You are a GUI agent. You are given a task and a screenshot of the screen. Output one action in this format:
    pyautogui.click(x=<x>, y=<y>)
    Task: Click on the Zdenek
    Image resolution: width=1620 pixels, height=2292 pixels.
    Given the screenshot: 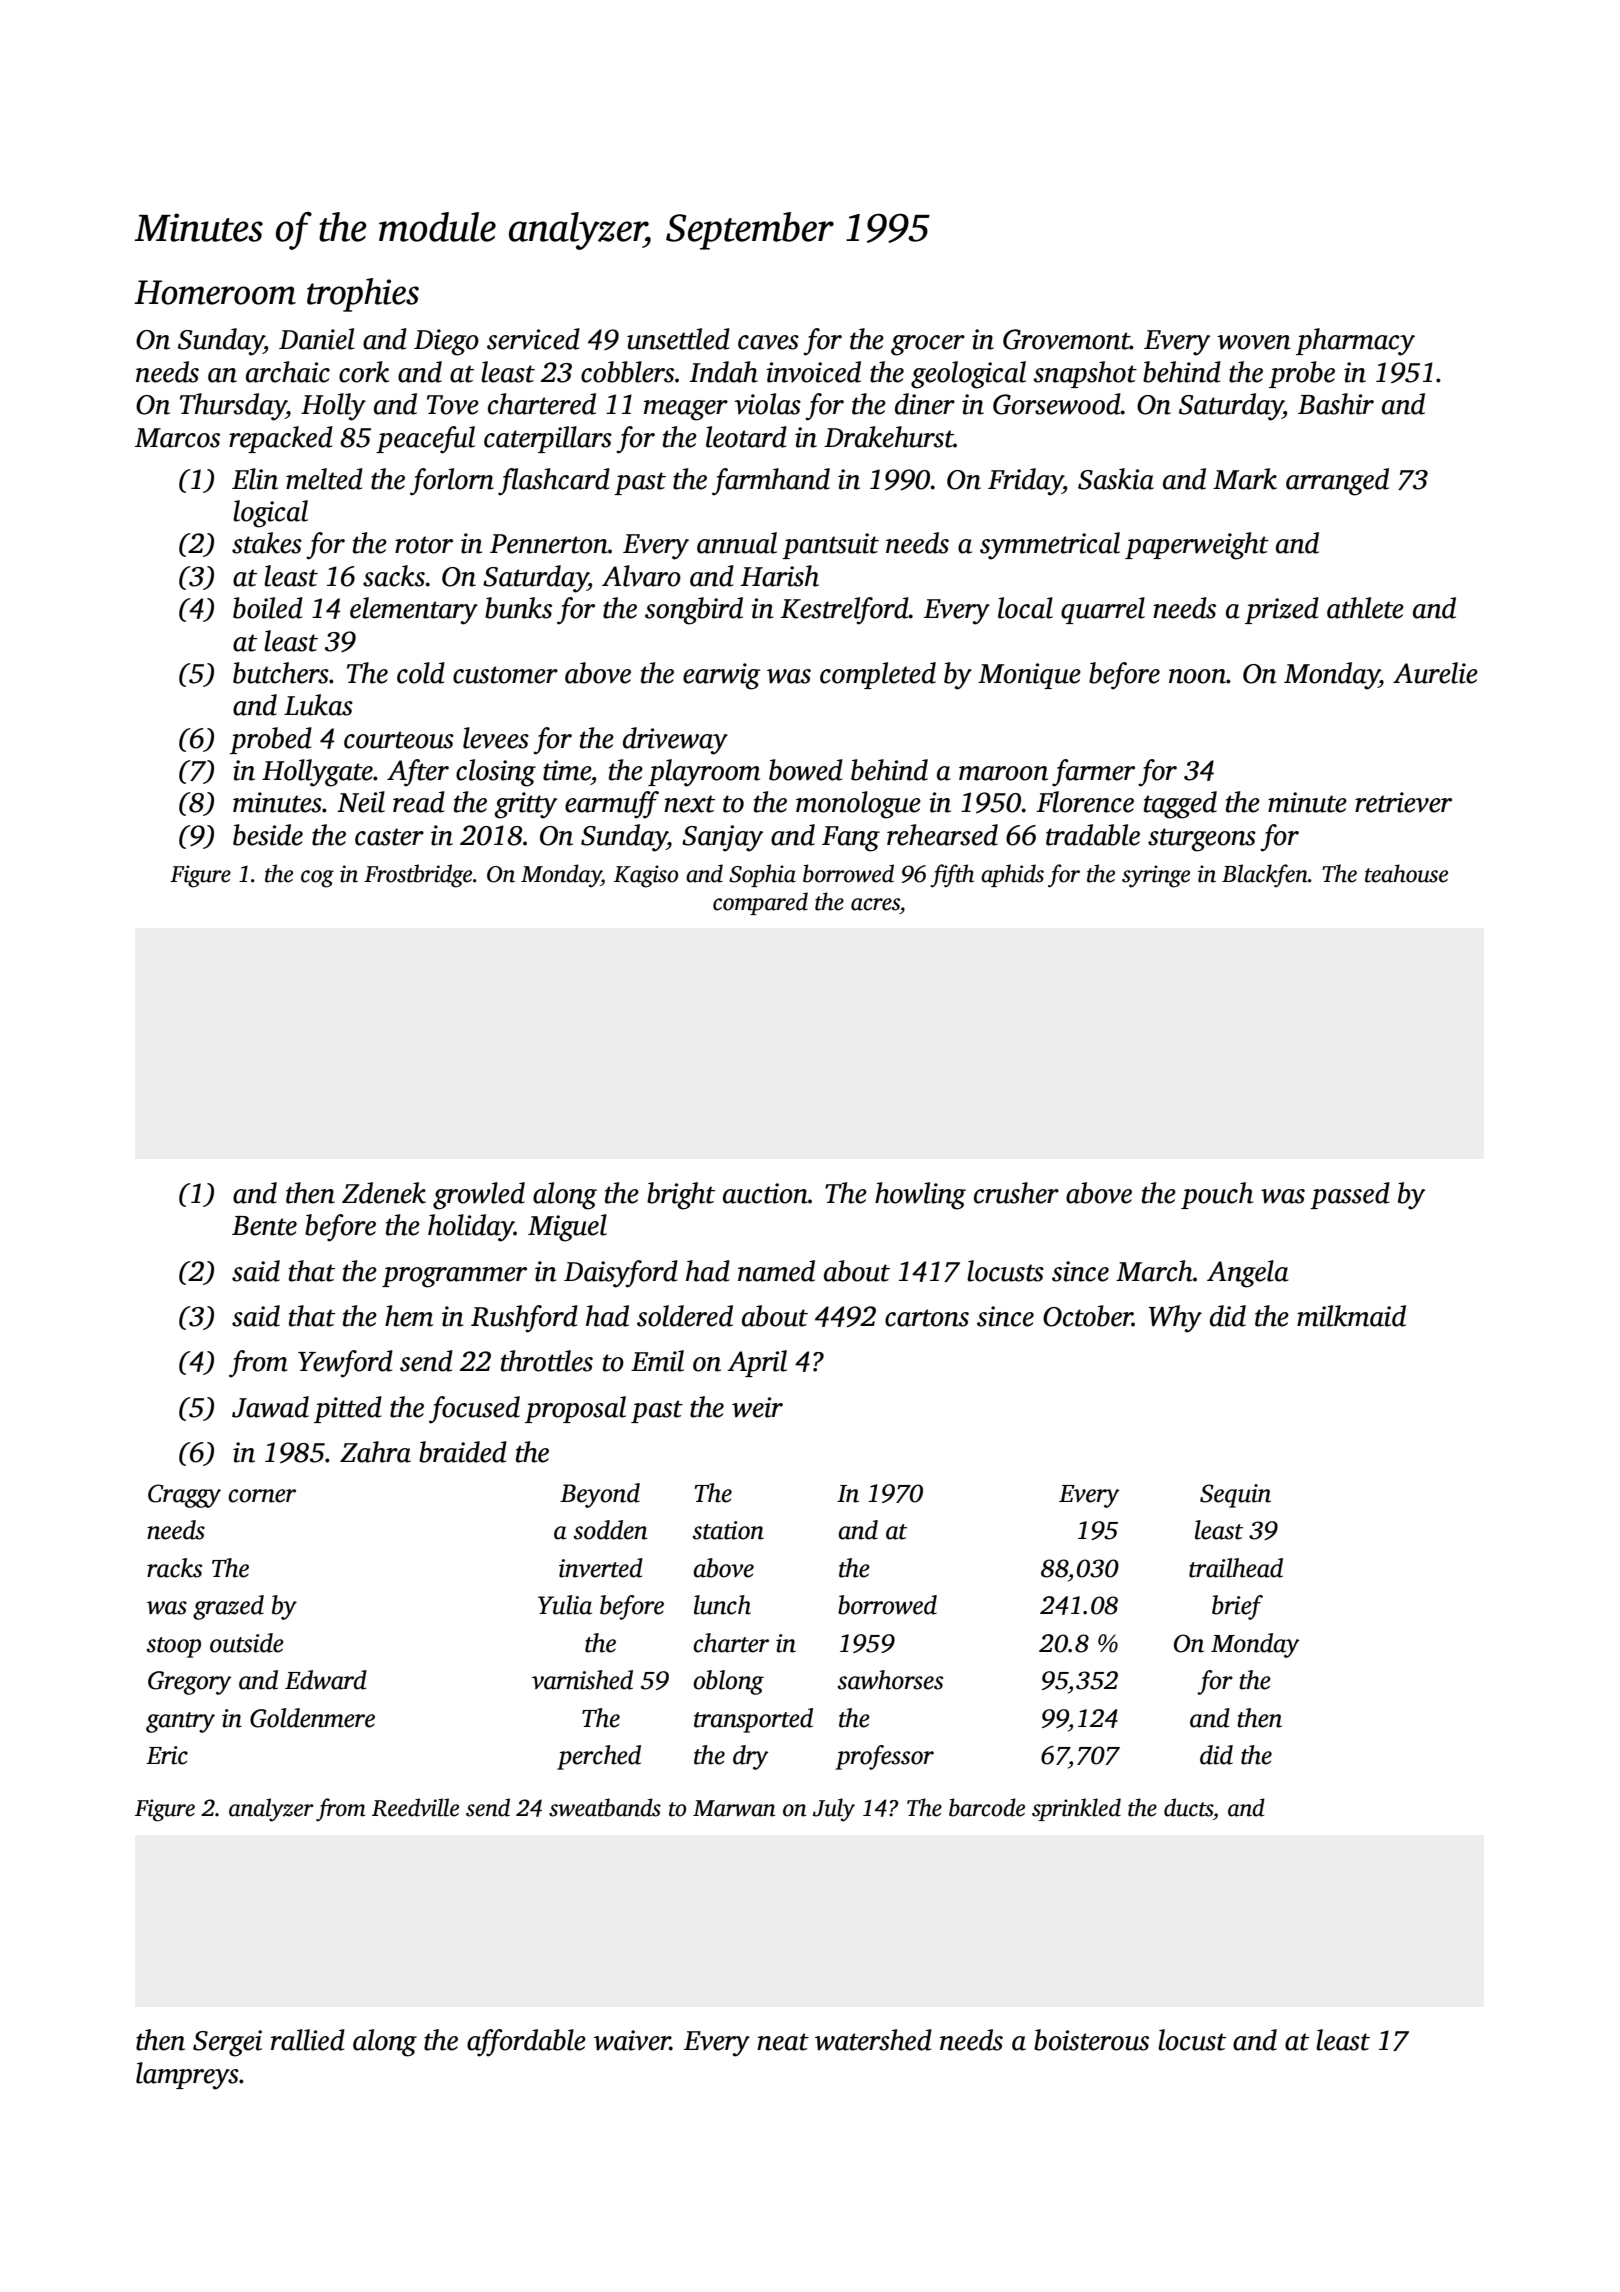 What is the action you would take?
    pyautogui.click(x=384, y=1193)
